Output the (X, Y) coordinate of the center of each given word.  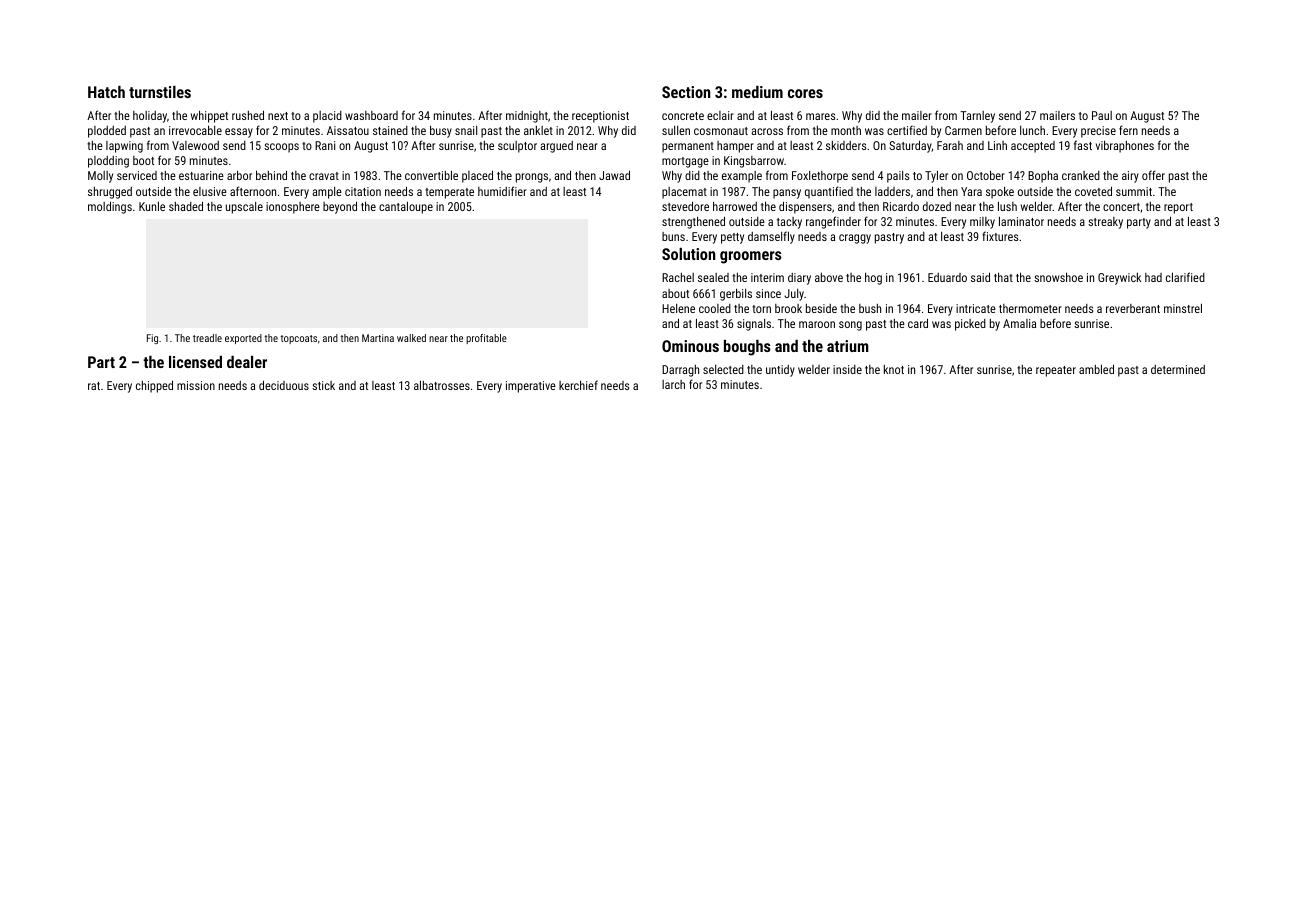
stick (323, 385)
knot (894, 369)
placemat (684, 193)
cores (805, 93)
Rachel (678, 277)
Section (686, 92)
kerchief (578, 385)
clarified (1185, 277)
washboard (371, 115)
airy (1130, 177)
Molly (100, 177)
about (675, 293)
